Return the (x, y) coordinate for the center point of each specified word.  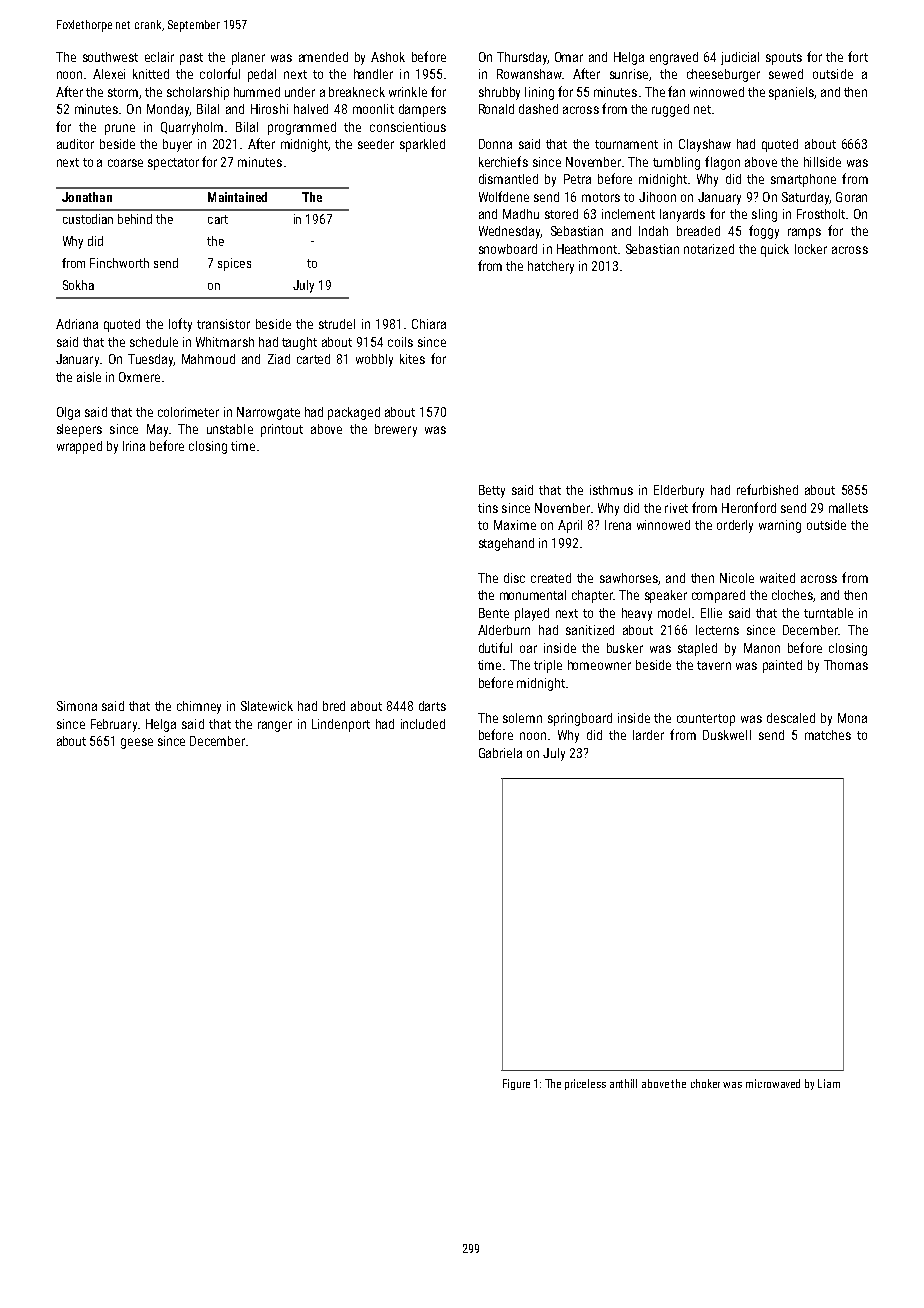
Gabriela (500, 753)
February (114, 725)
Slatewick (267, 706)
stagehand (506, 544)
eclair (159, 57)
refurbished (767, 489)
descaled (791, 718)
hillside (822, 162)
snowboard (508, 249)
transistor (223, 324)
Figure (516, 1084)
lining (539, 93)
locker (811, 249)
